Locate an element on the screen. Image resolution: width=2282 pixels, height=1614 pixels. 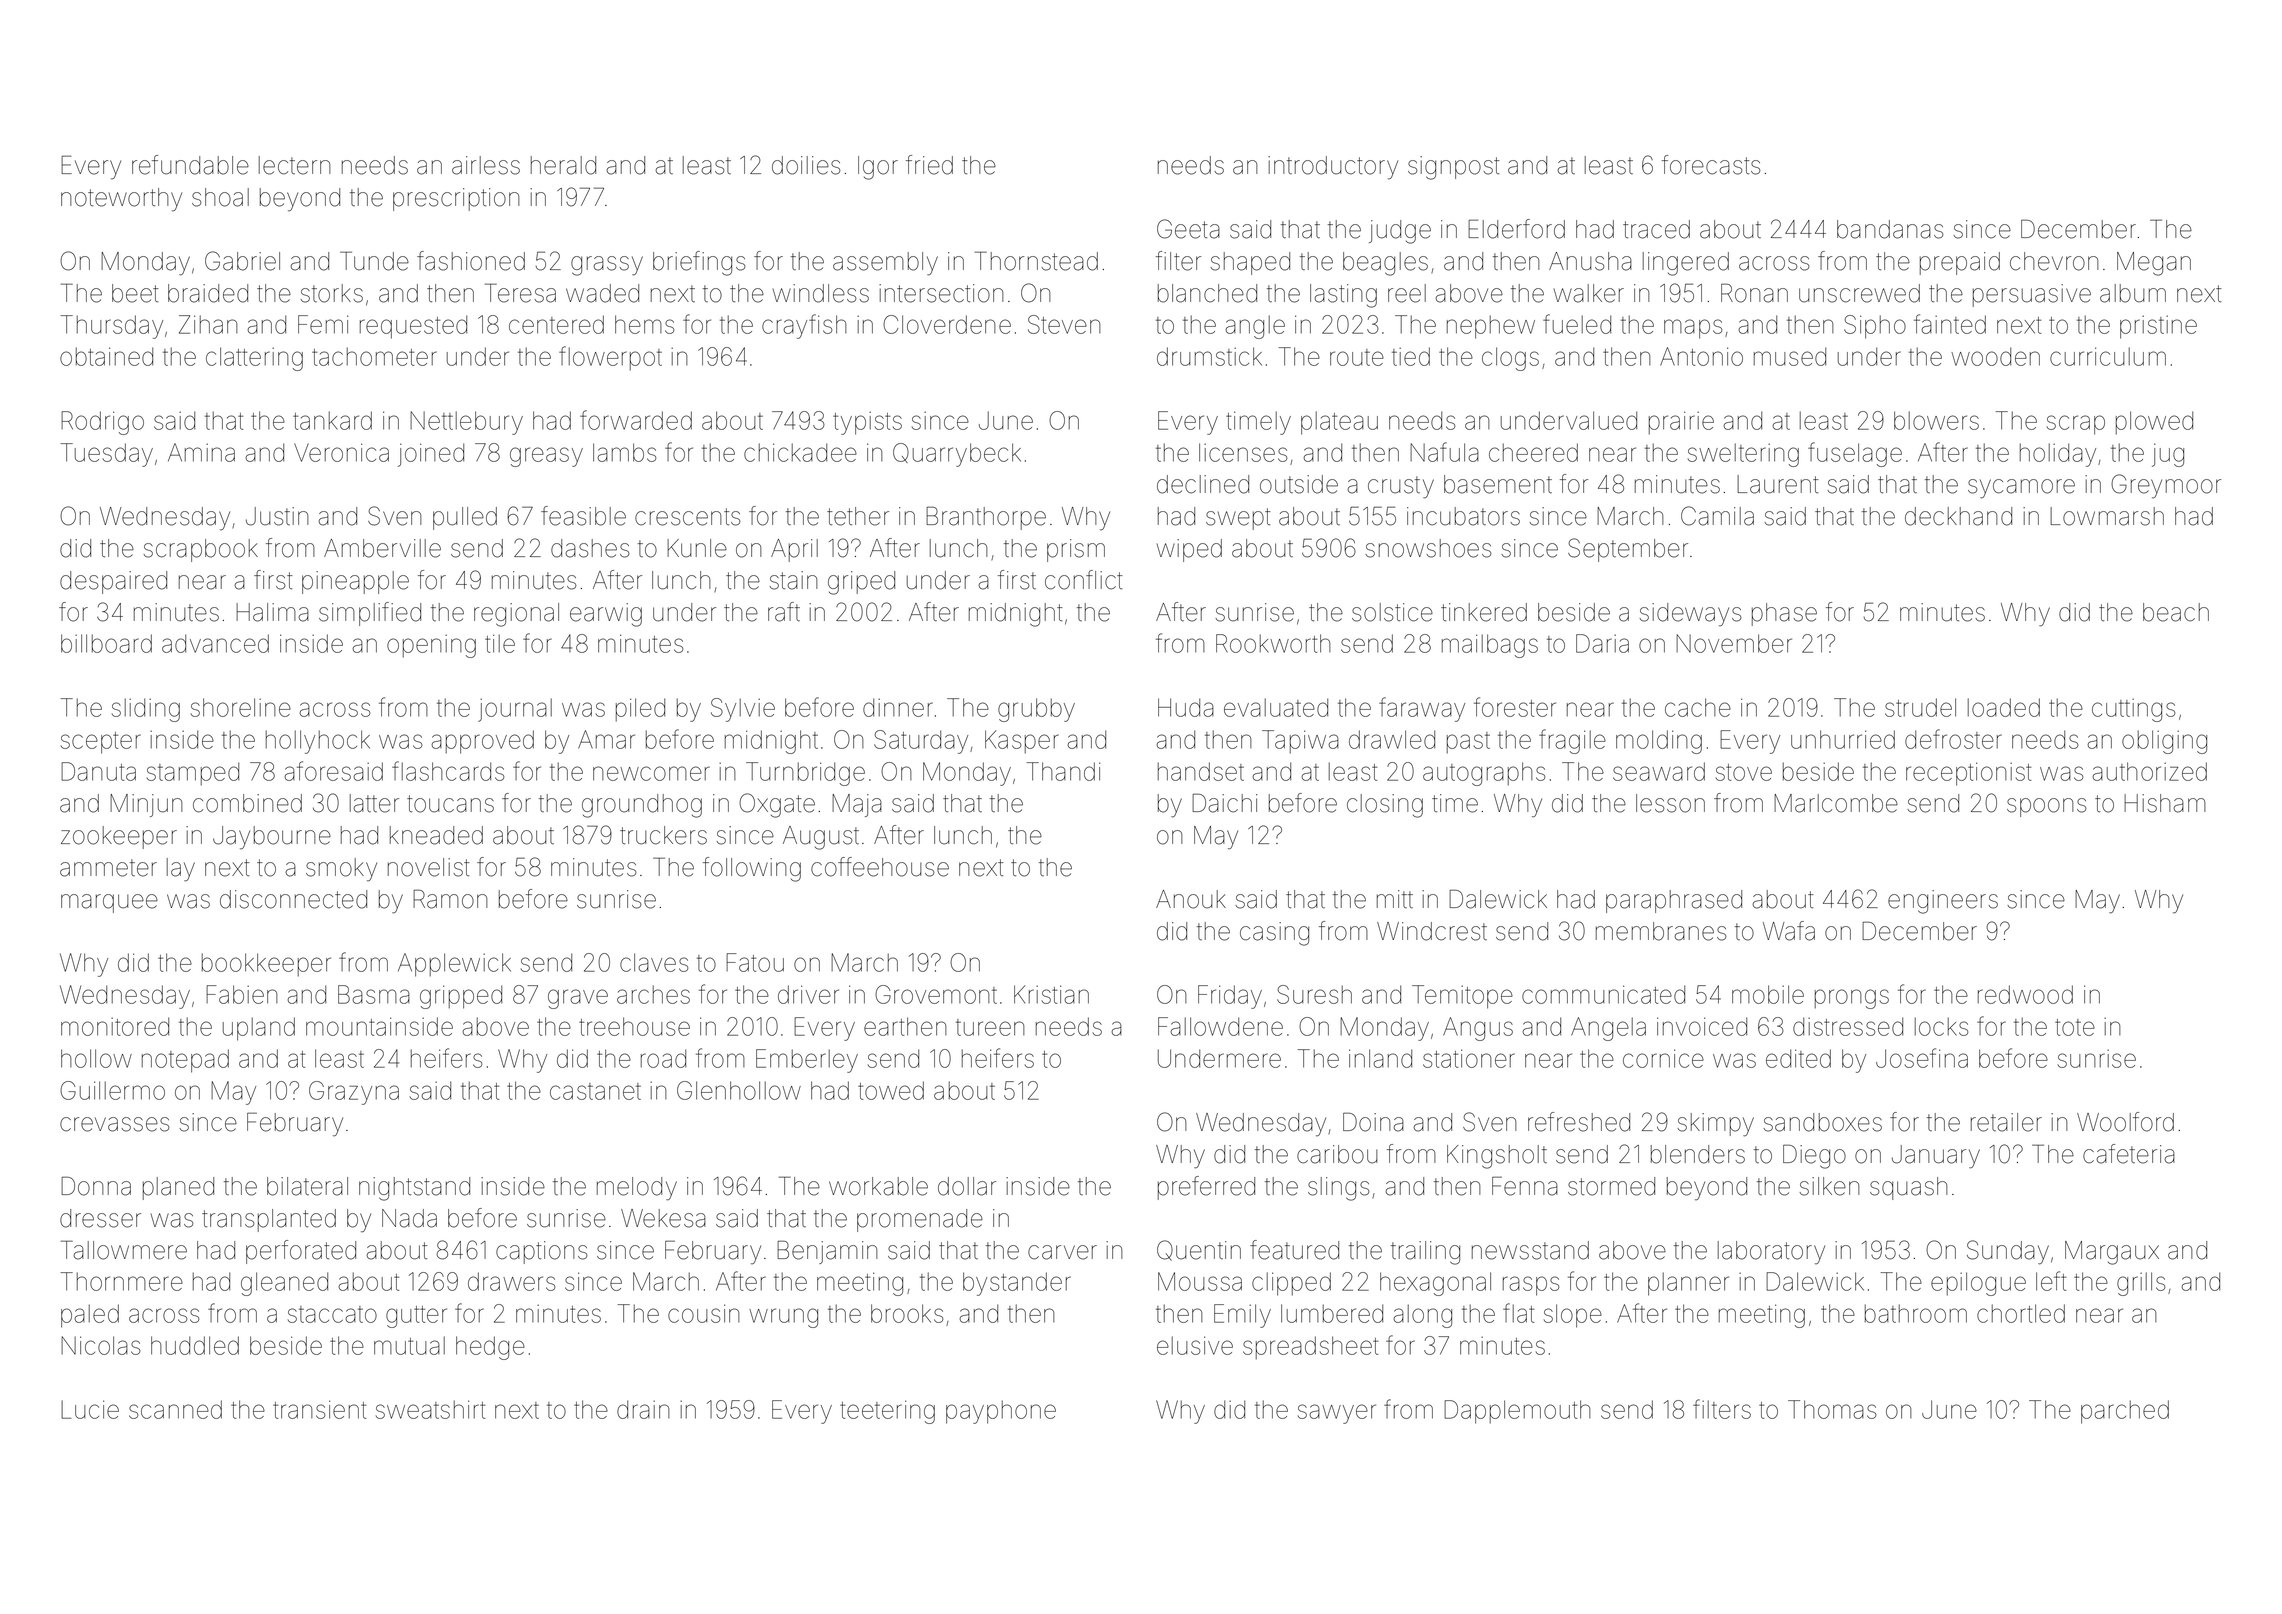
forecasts is located at coordinates (1711, 165).
